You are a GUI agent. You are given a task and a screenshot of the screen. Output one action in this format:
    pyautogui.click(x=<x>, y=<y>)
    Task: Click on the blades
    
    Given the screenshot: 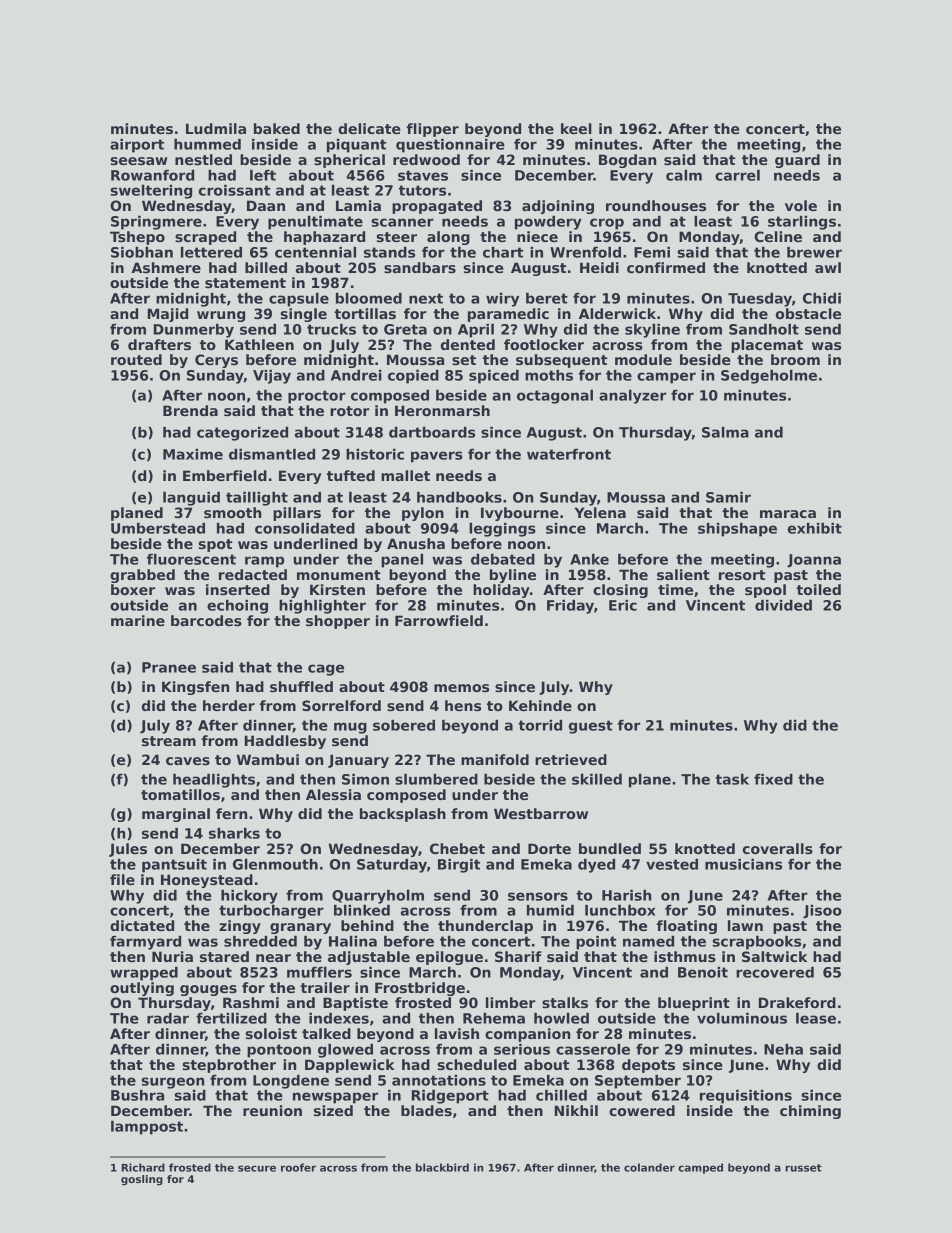 What is the action you would take?
    pyautogui.click(x=426, y=1110)
